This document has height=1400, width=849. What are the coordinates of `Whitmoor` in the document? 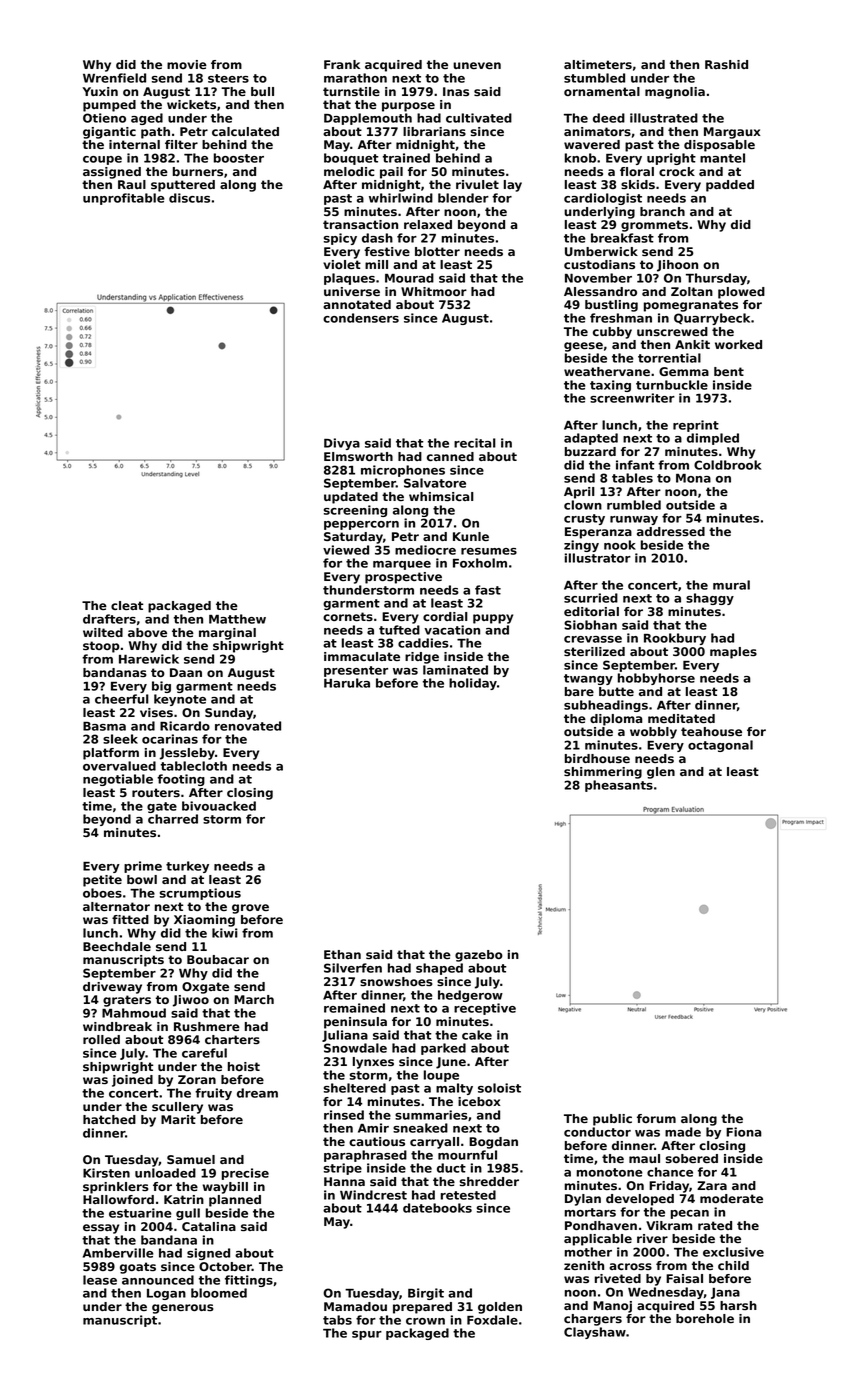 It's located at (434, 291).
